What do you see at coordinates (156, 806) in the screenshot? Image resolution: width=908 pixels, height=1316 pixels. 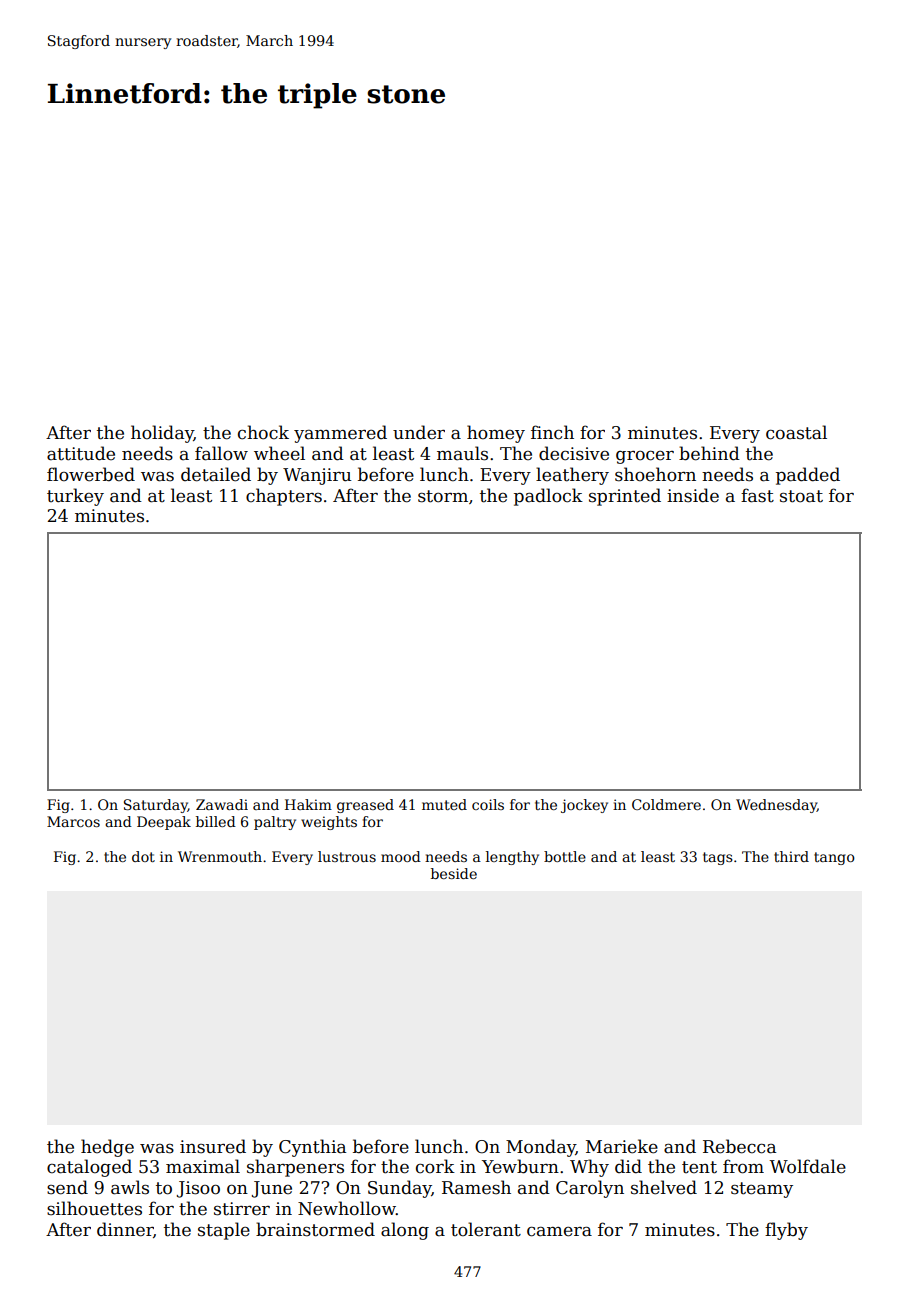 I see `Saturday` at bounding box center [156, 806].
